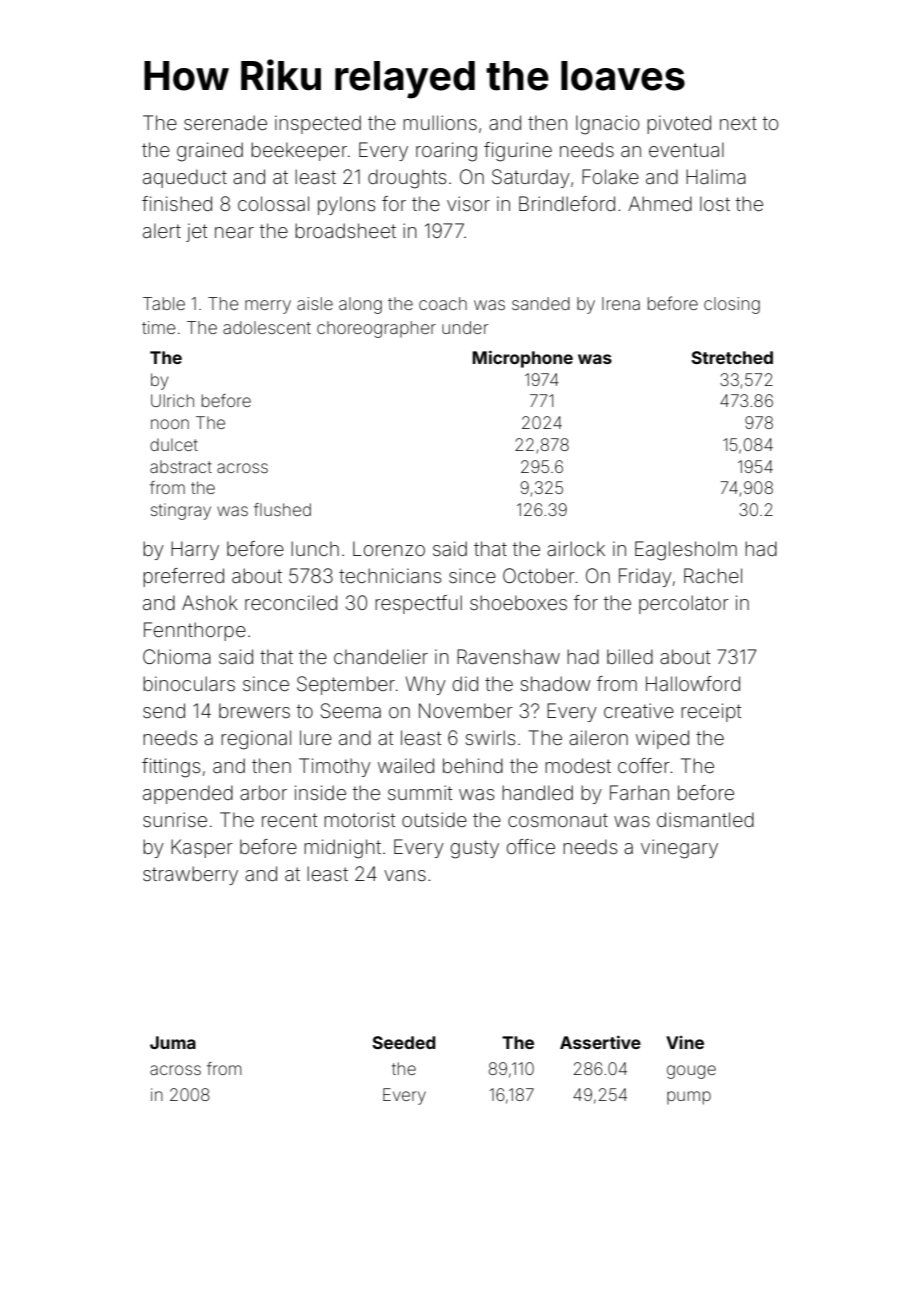 Image resolution: width=924 pixels, height=1314 pixels. Describe the element at coordinates (679, 124) in the image. I see `pivoted` at that location.
